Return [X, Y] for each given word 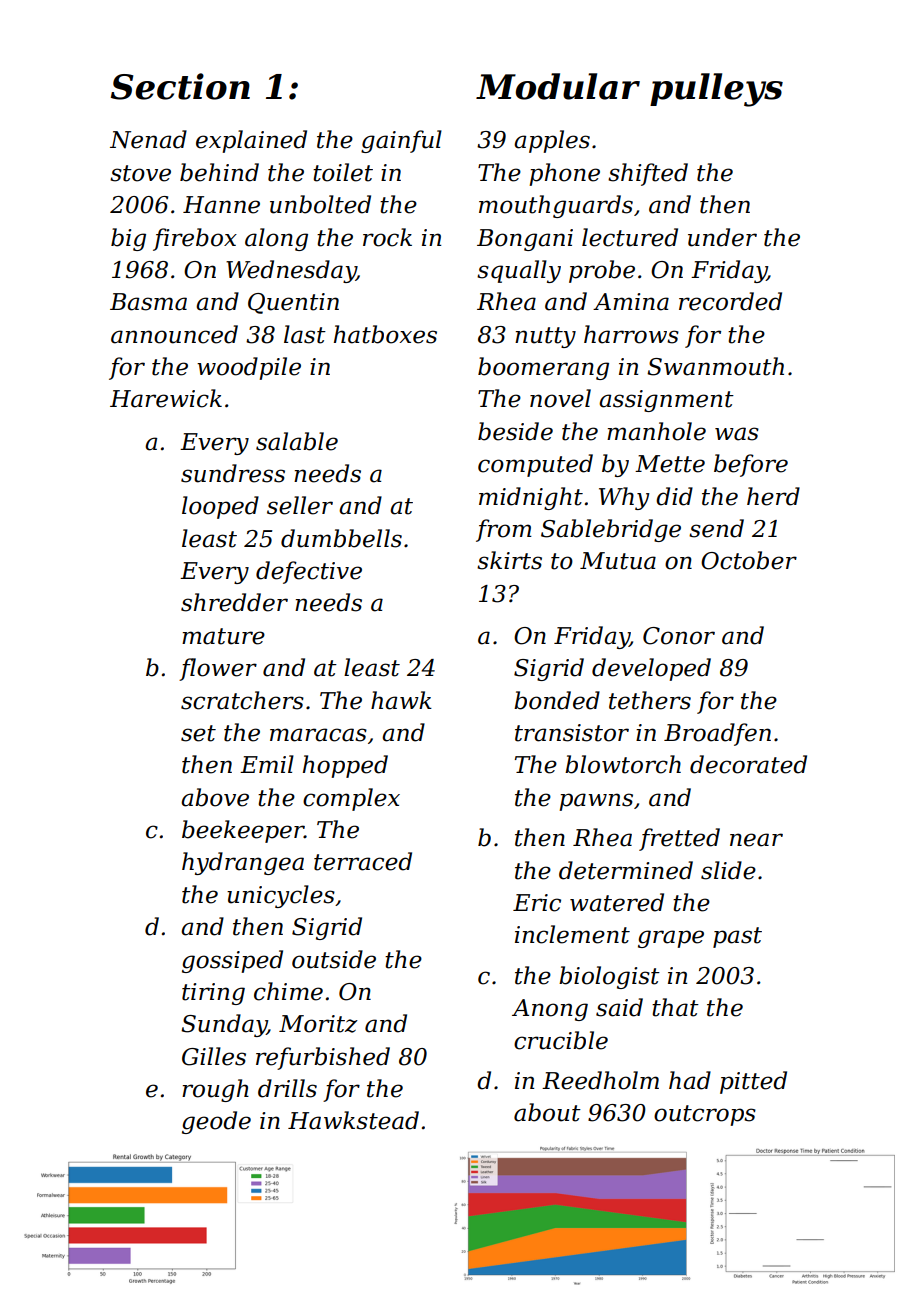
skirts [509, 560]
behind [219, 172]
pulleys [716, 90]
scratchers [242, 700]
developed [651, 669]
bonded [557, 700]
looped [220, 507]
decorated [748, 764]
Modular [558, 86]
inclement [572, 934]
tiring [213, 994]
